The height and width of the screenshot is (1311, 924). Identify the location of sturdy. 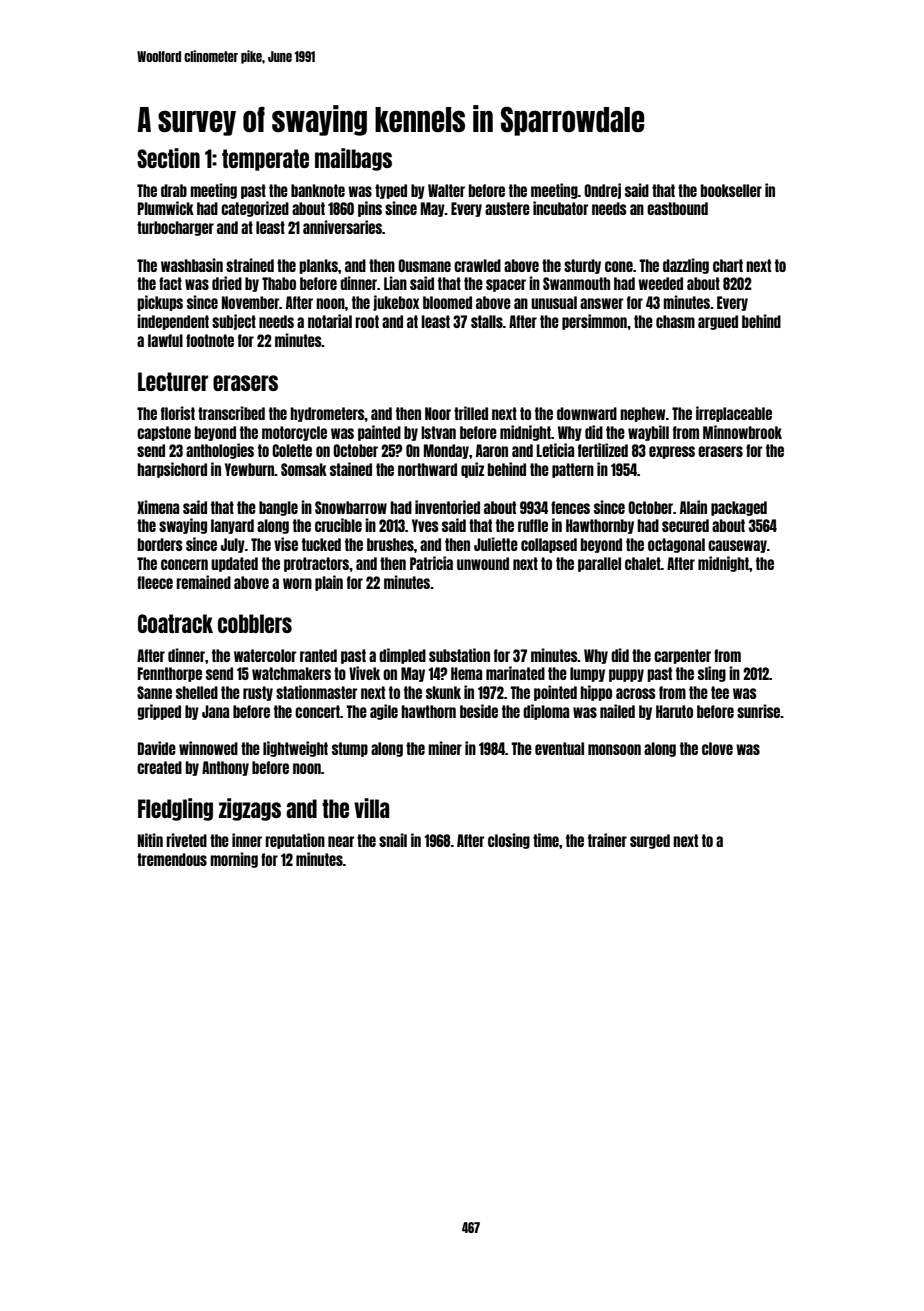
(582, 266).
